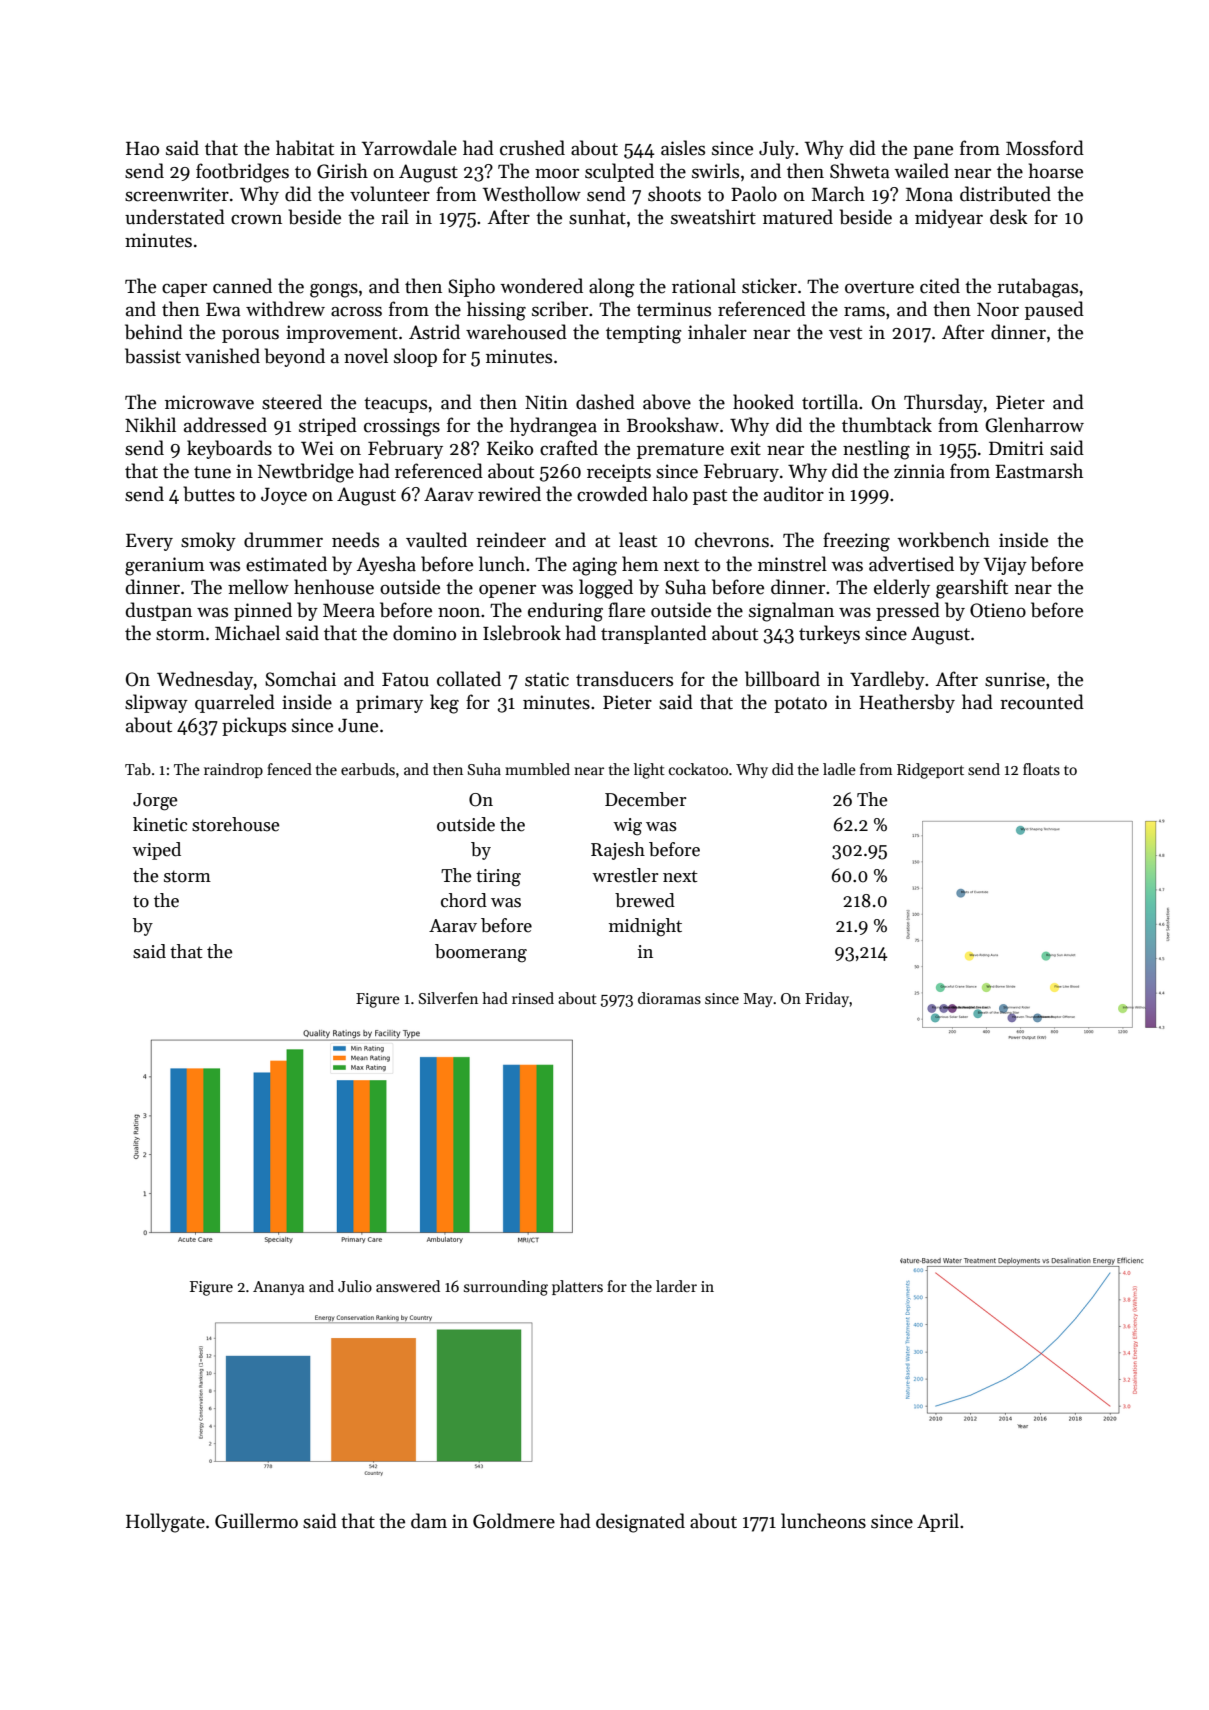 The image size is (1209, 1710). What do you see at coordinates (683, 148) in the screenshot?
I see `aisles` at bounding box center [683, 148].
